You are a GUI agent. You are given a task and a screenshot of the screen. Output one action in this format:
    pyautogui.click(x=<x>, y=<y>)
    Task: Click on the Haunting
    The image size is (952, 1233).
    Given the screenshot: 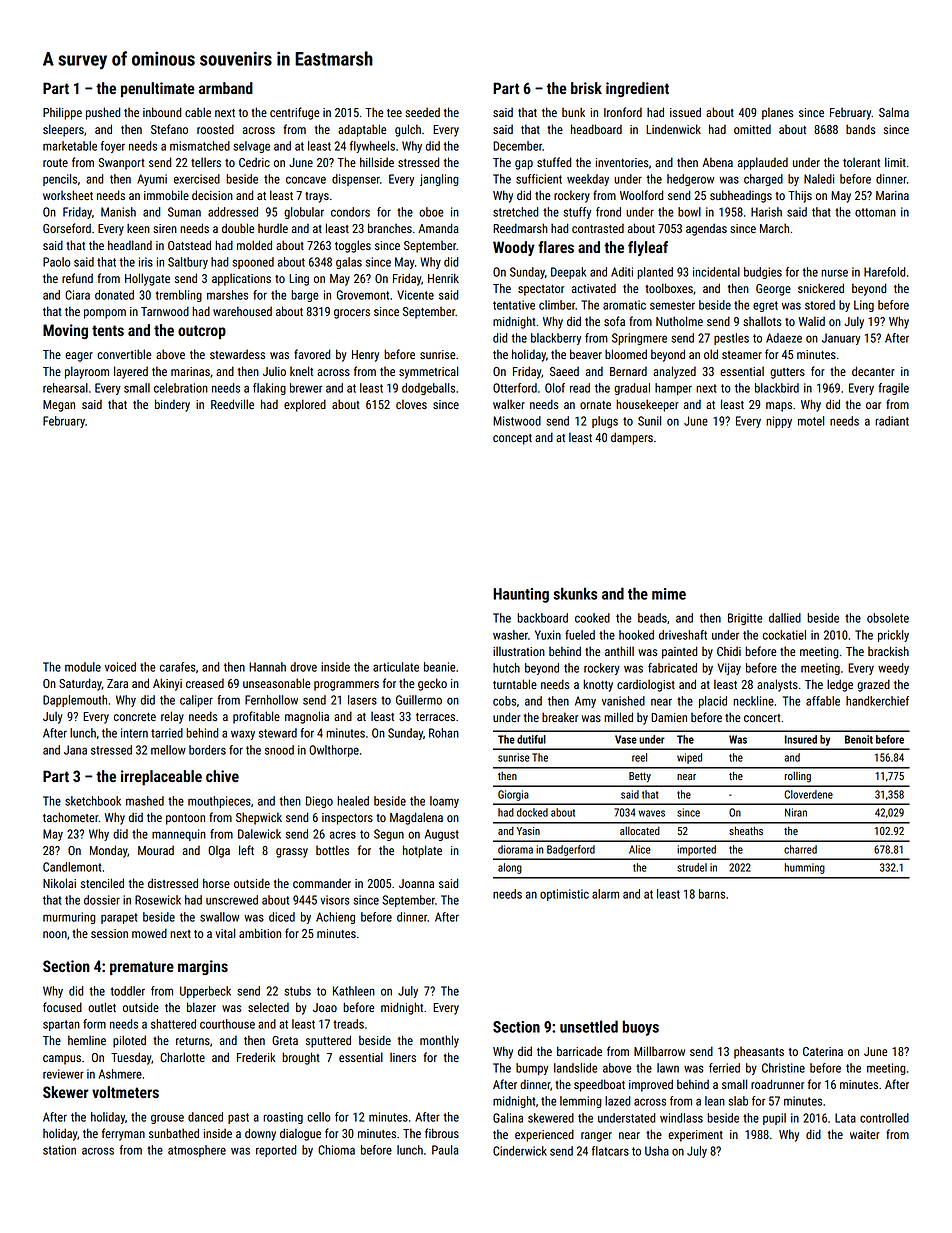 What is the action you would take?
    pyautogui.click(x=521, y=595)
